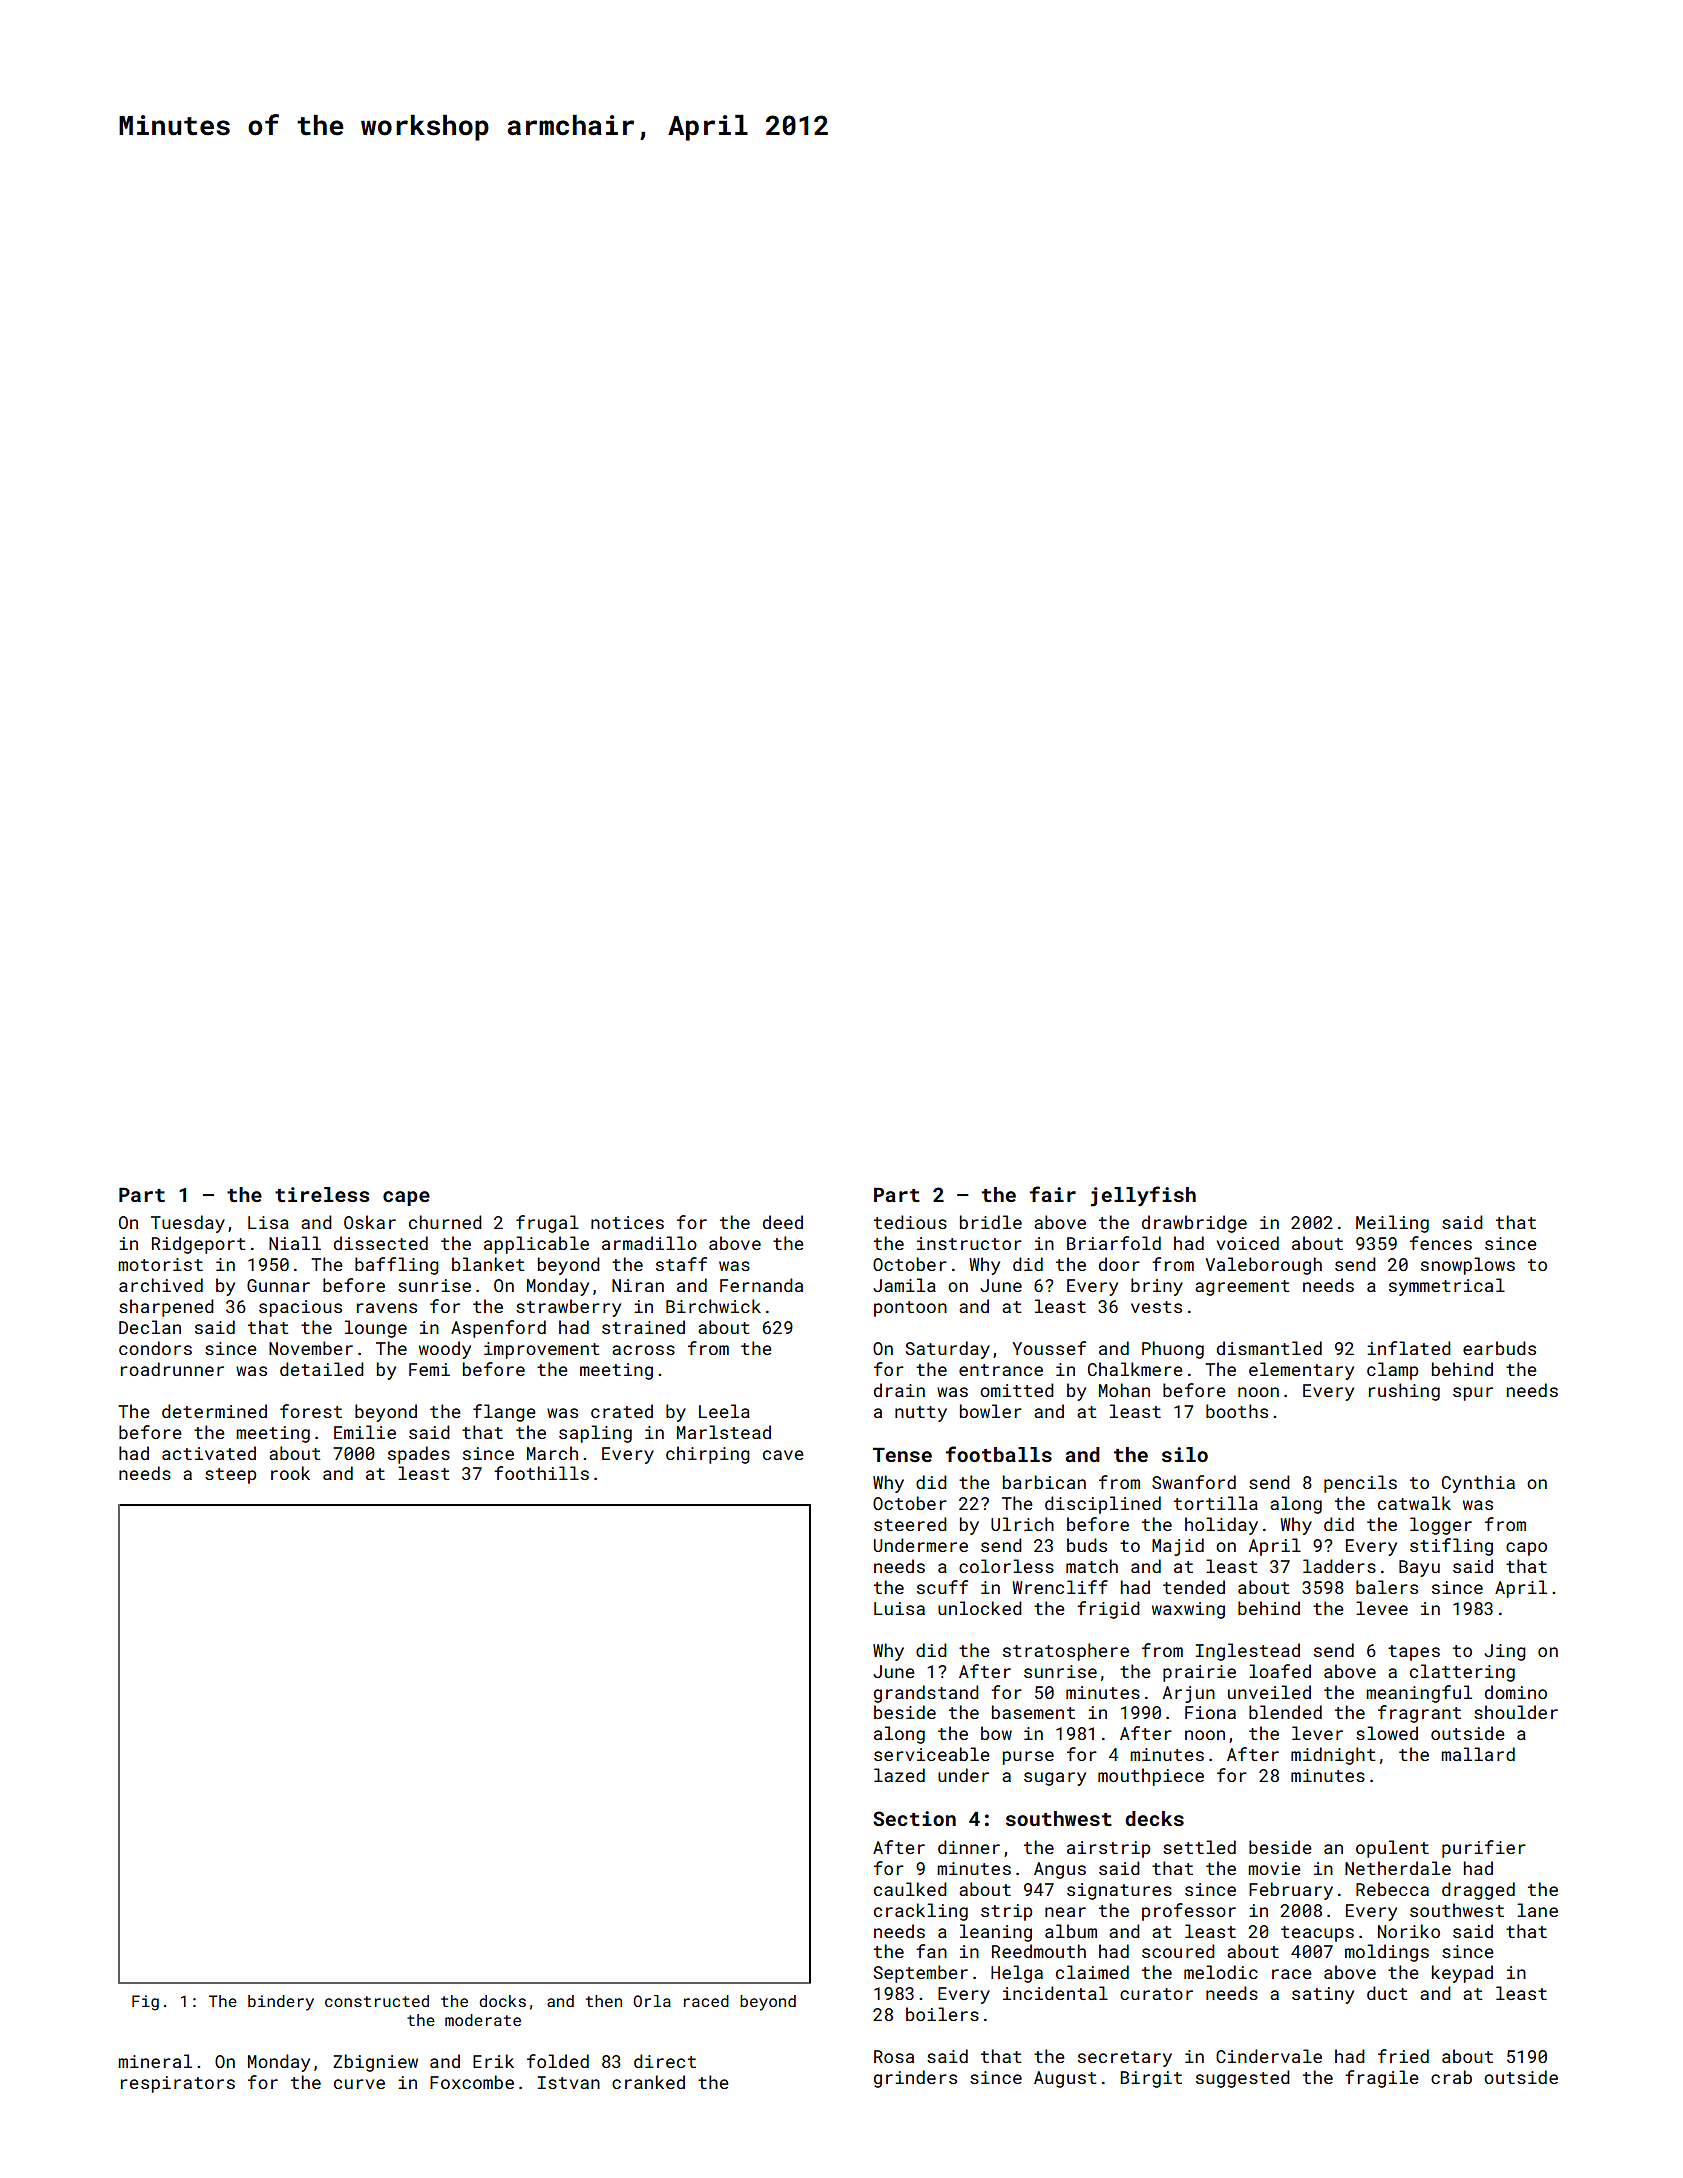  What do you see at coordinates (145, 2003) in the image?
I see `Fig` at bounding box center [145, 2003].
